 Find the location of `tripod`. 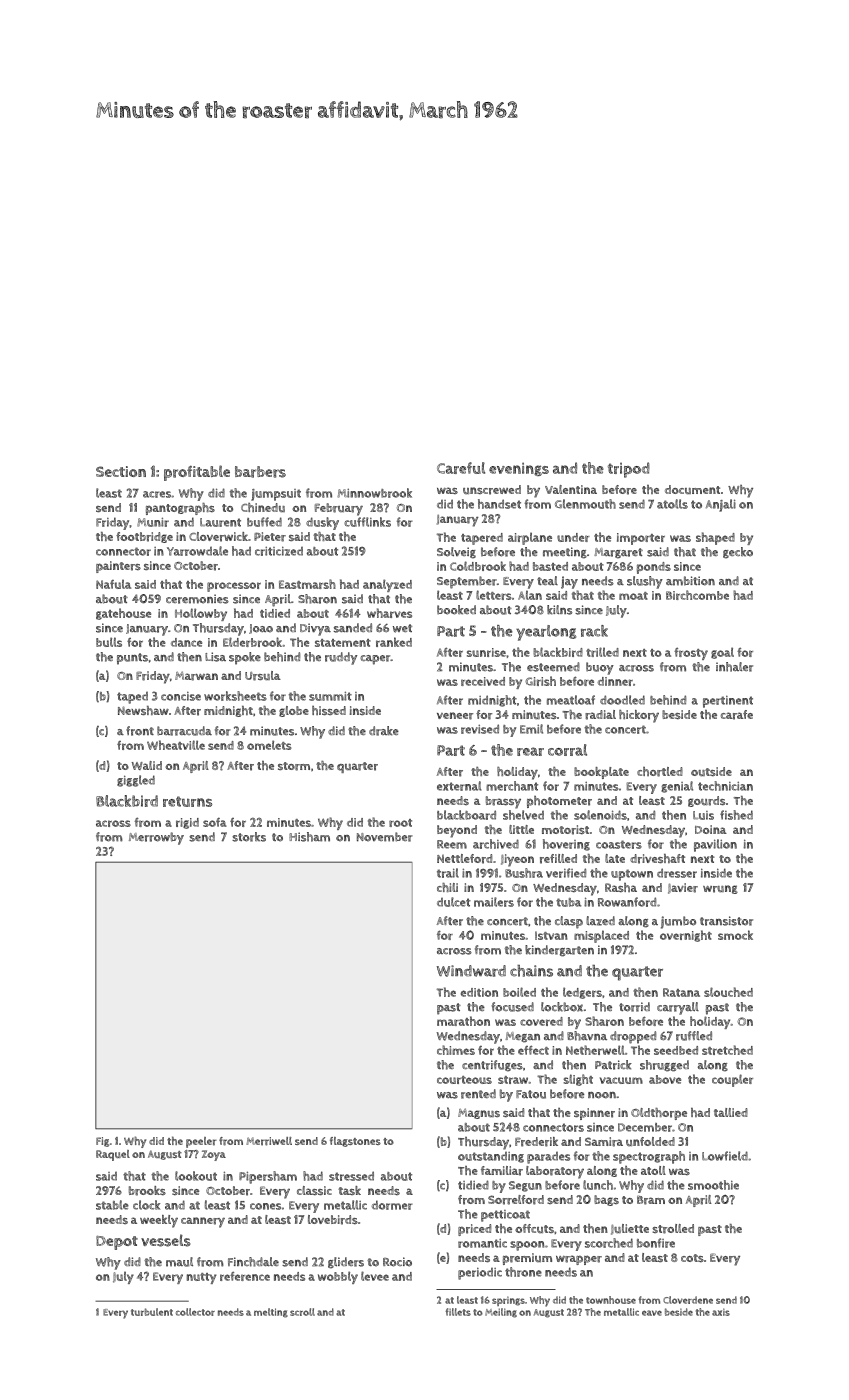

tripod is located at coordinates (629, 470).
